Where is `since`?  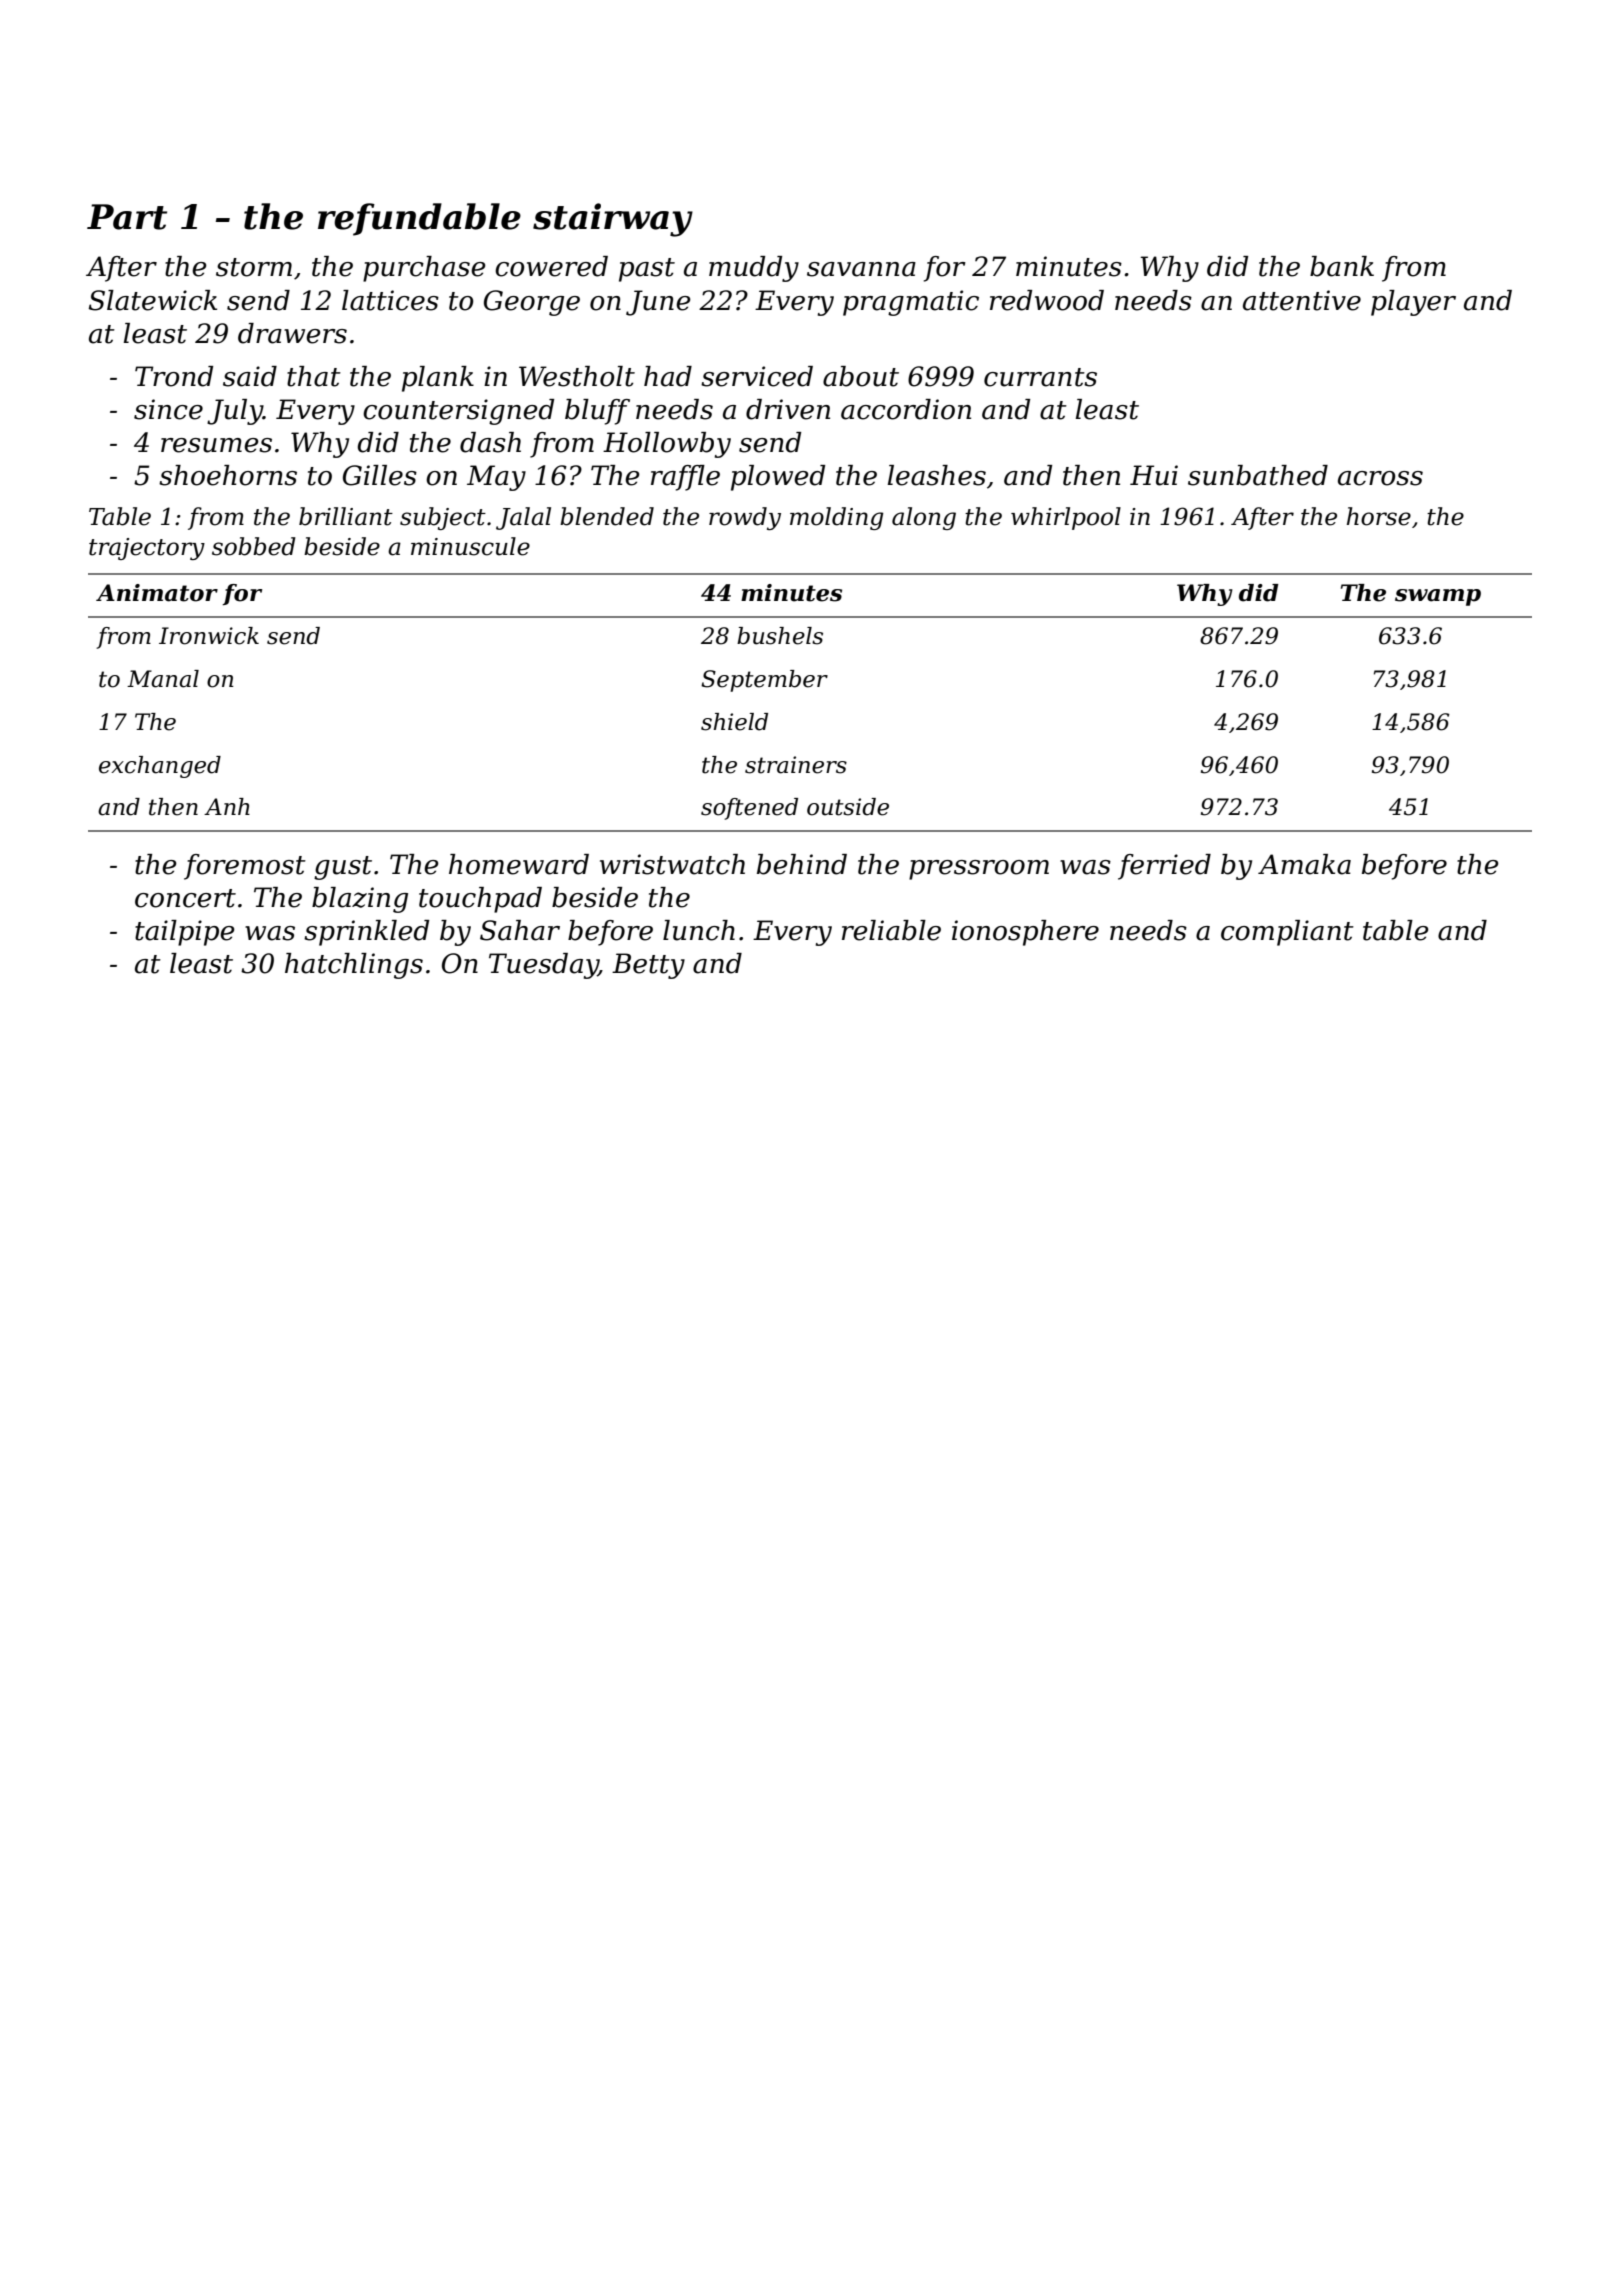
since is located at coordinates (168, 409).
